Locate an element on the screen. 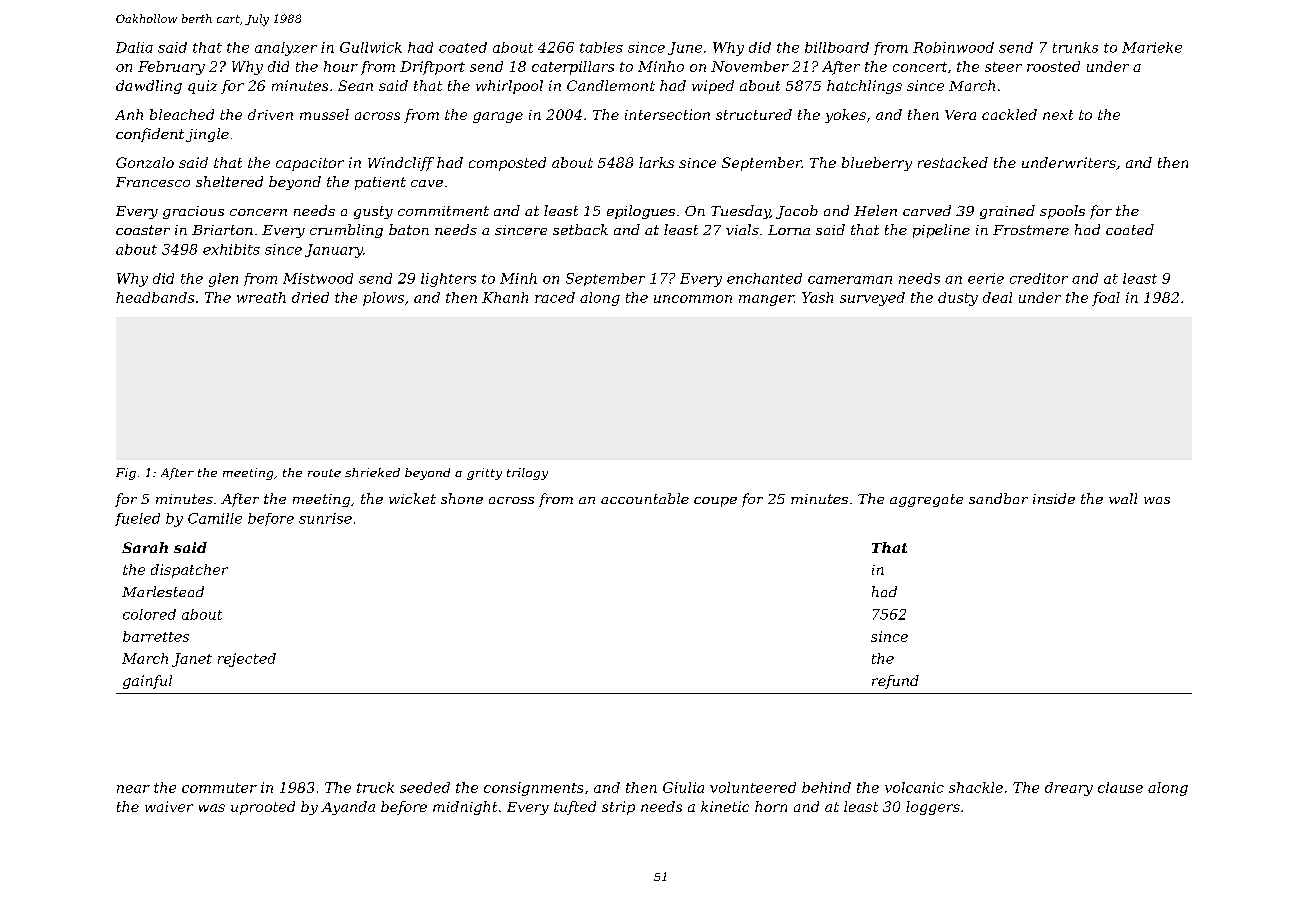 Image resolution: width=1308 pixels, height=924 pixels. analyzer is located at coordinates (286, 49).
